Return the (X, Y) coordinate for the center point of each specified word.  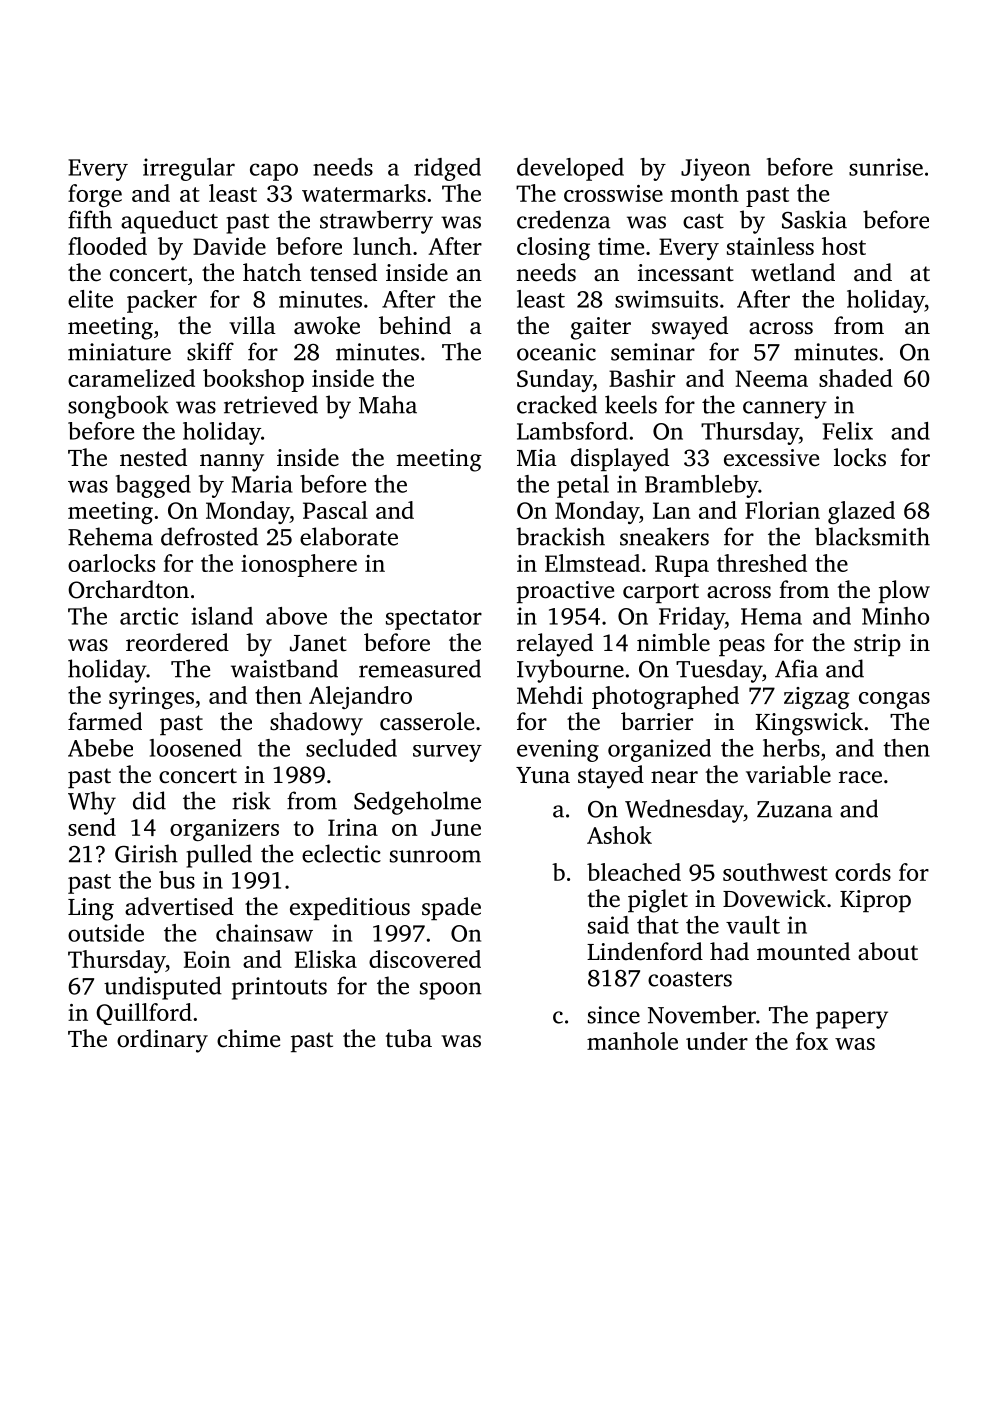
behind (415, 325)
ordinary (162, 1041)
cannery (785, 410)
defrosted (209, 536)
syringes (151, 698)
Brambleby (701, 486)
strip (877, 645)
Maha (388, 404)
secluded (351, 748)
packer (162, 301)
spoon (451, 991)
